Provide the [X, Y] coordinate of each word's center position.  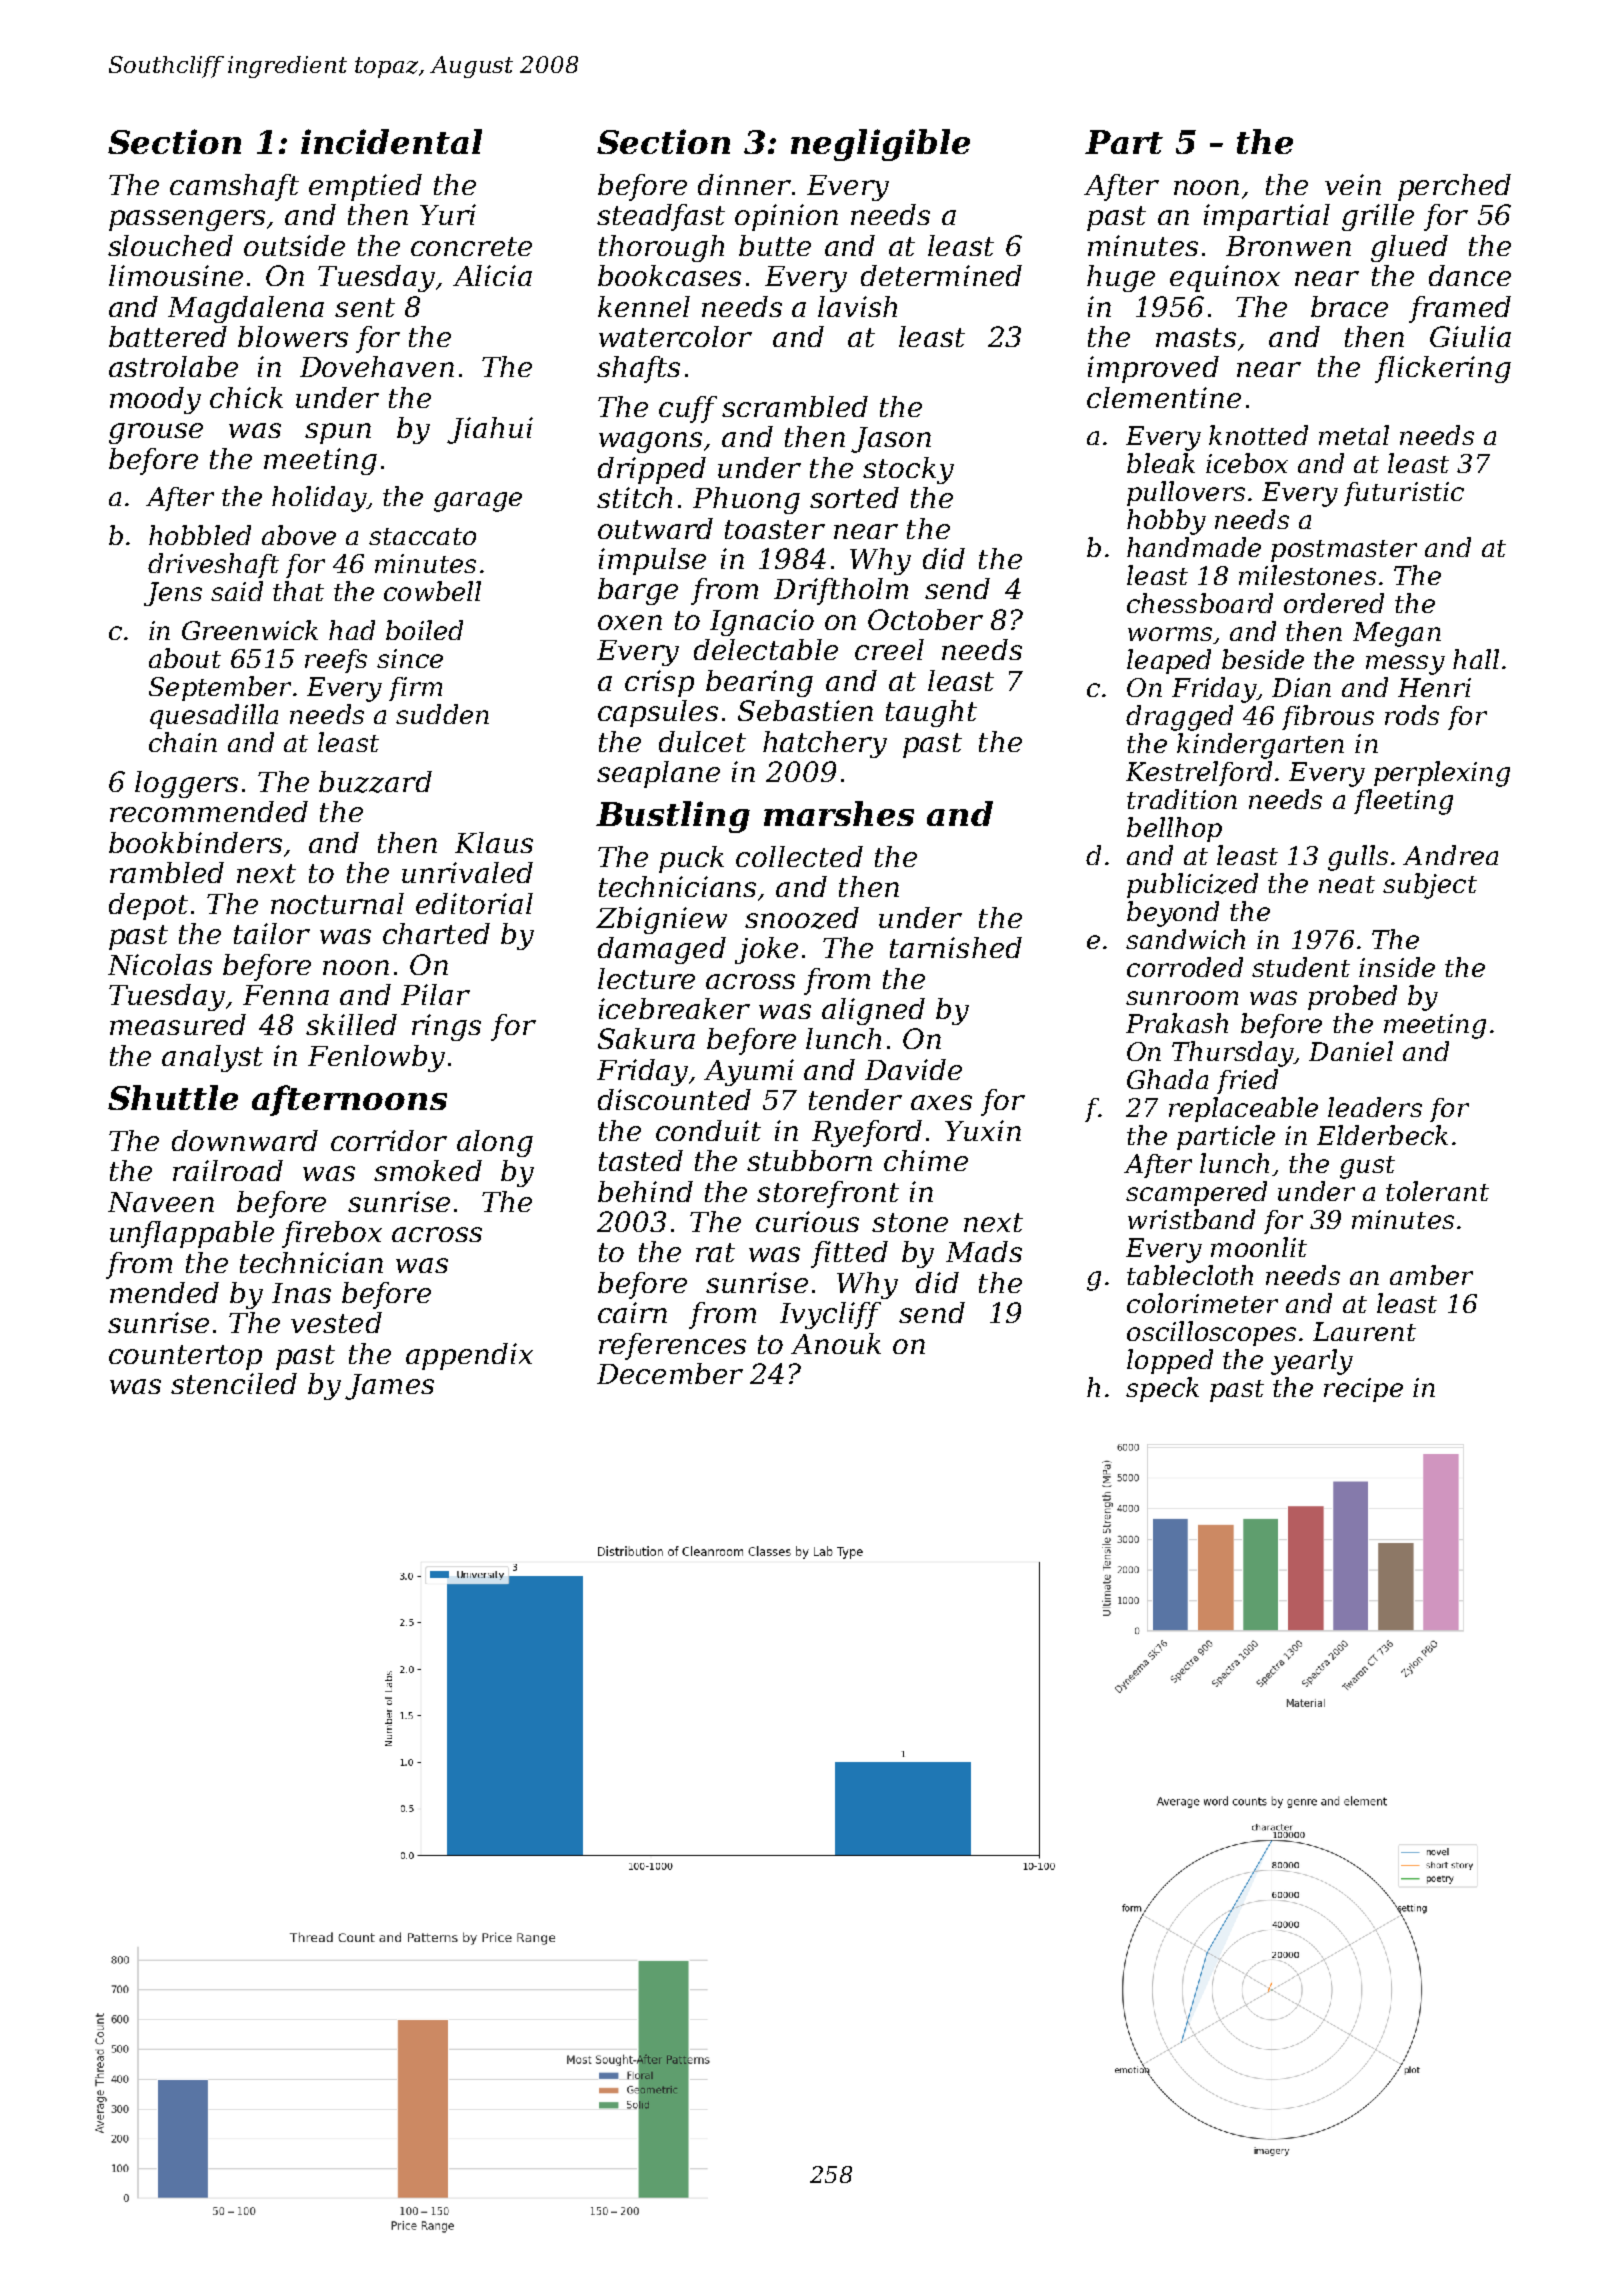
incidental [391, 141]
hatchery [825, 744]
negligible [880, 145]
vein [1353, 184]
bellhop [1174, 829]
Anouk [836, 1343]
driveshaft [213, 565]
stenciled [234, 1383]
